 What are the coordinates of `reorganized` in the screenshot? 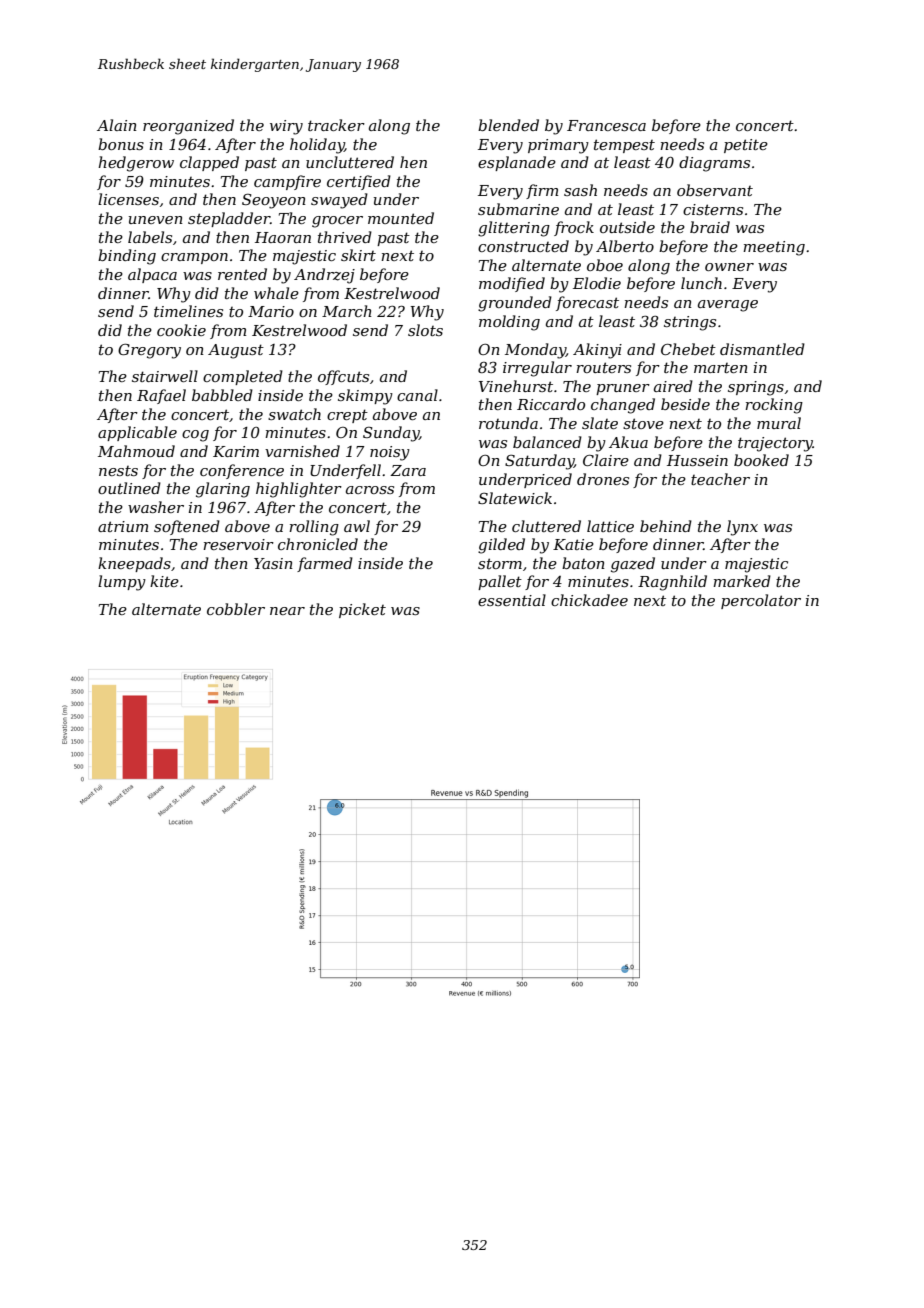 It's located at (188, 127).
